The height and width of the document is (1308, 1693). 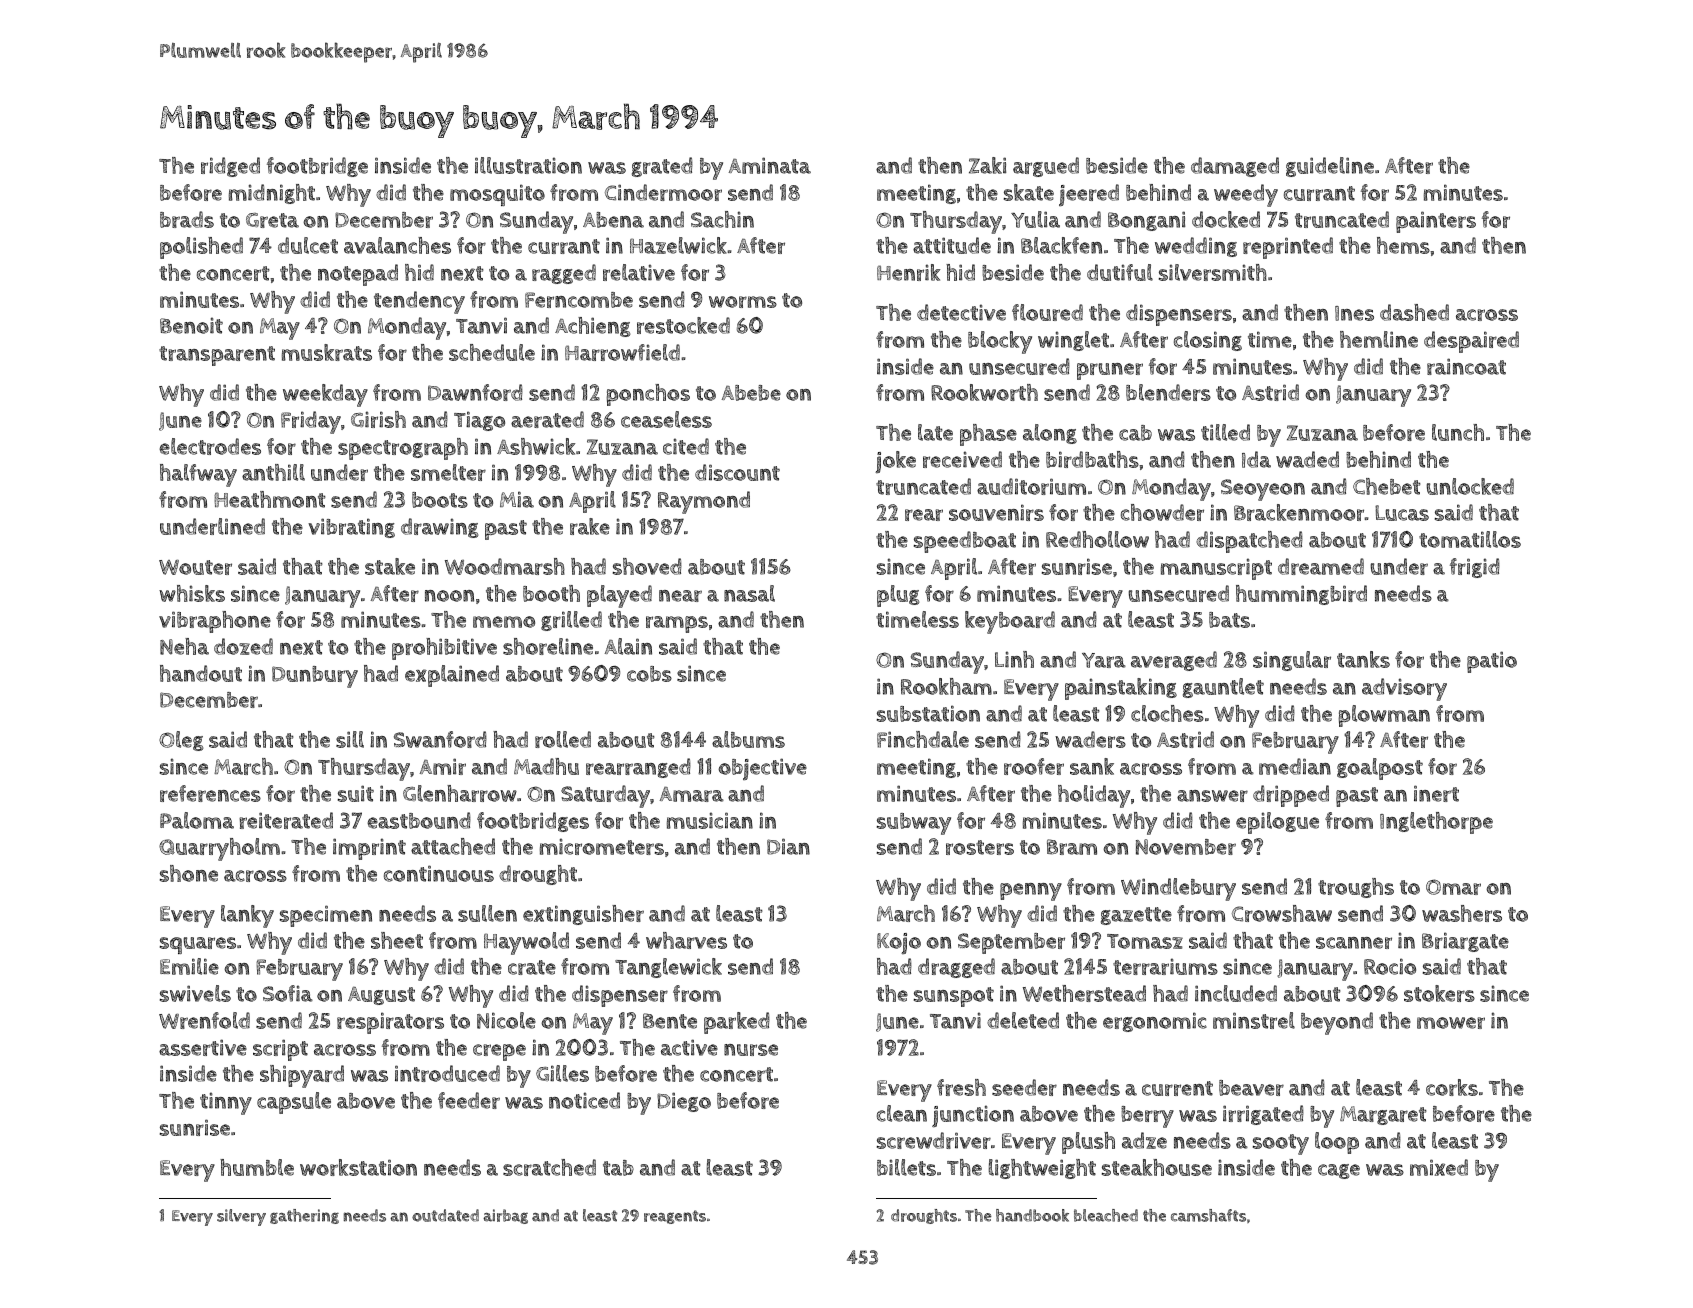 What do you see at coordinates (1208, 1215) in the document?
I see `camshafts` at bounding box center [1208, 1215].
